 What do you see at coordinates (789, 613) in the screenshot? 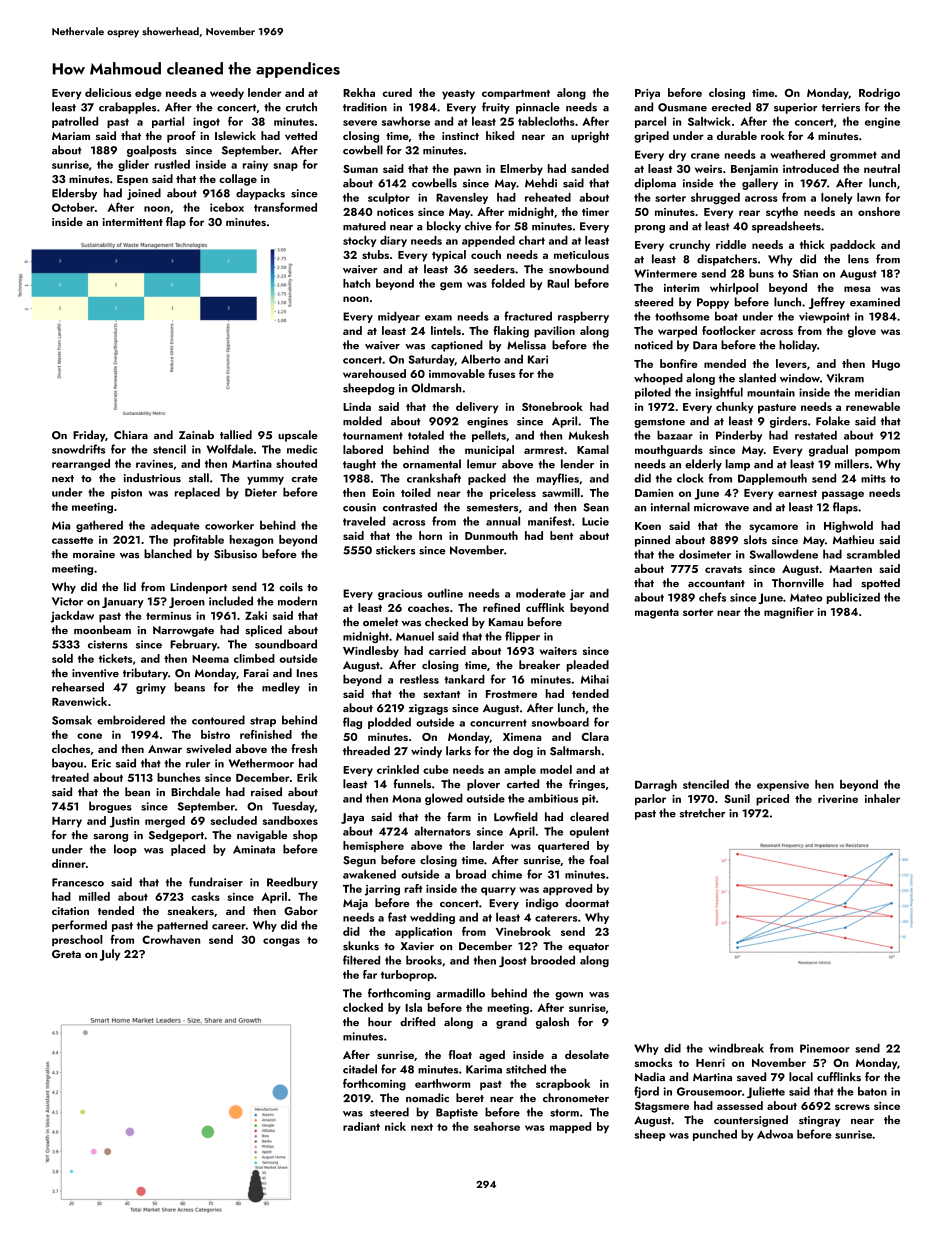
I see `magnifier` at bounding box center [789, 613].
